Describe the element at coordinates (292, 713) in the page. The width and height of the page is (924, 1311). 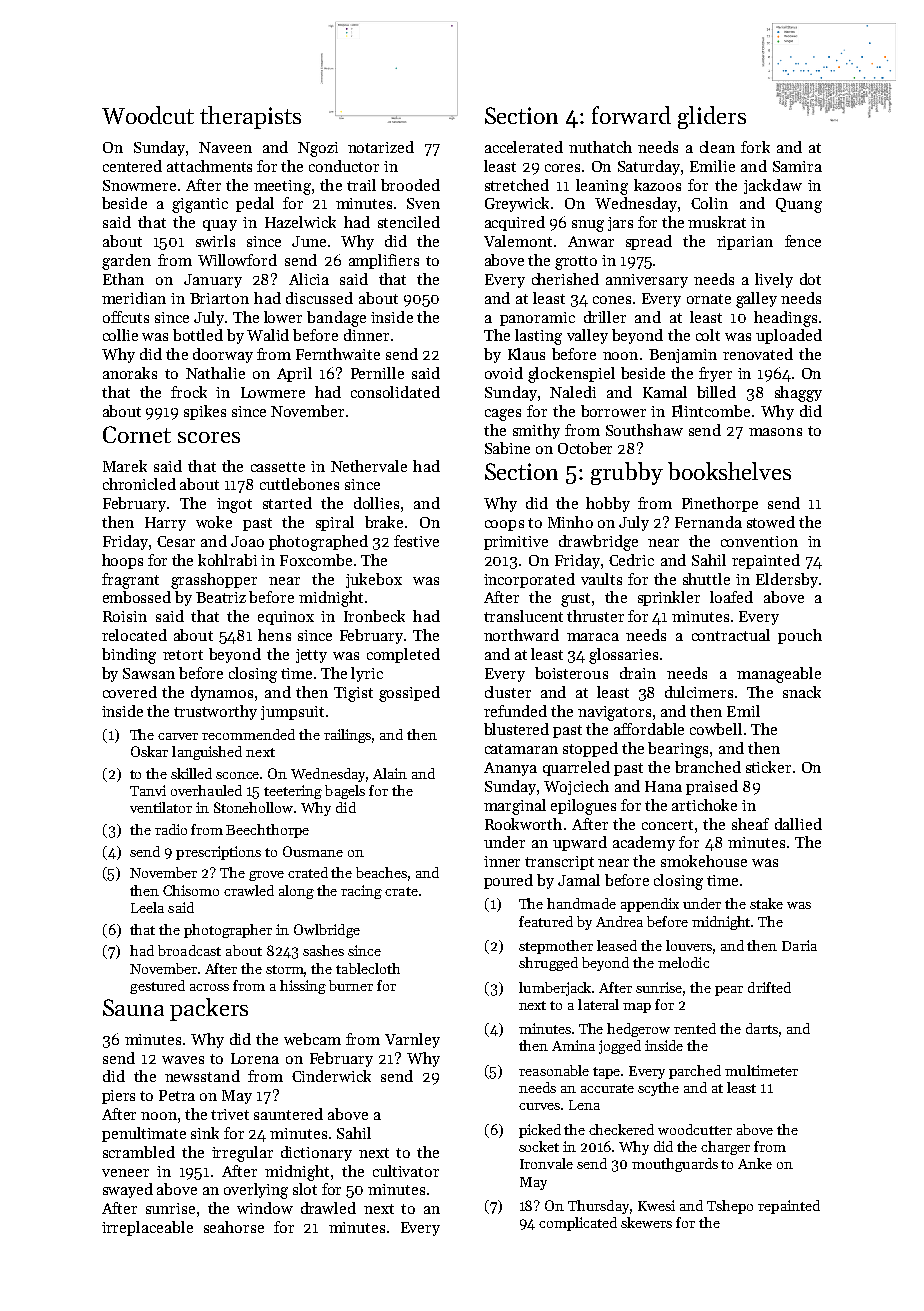
I see `jumpsuit` at that location.
